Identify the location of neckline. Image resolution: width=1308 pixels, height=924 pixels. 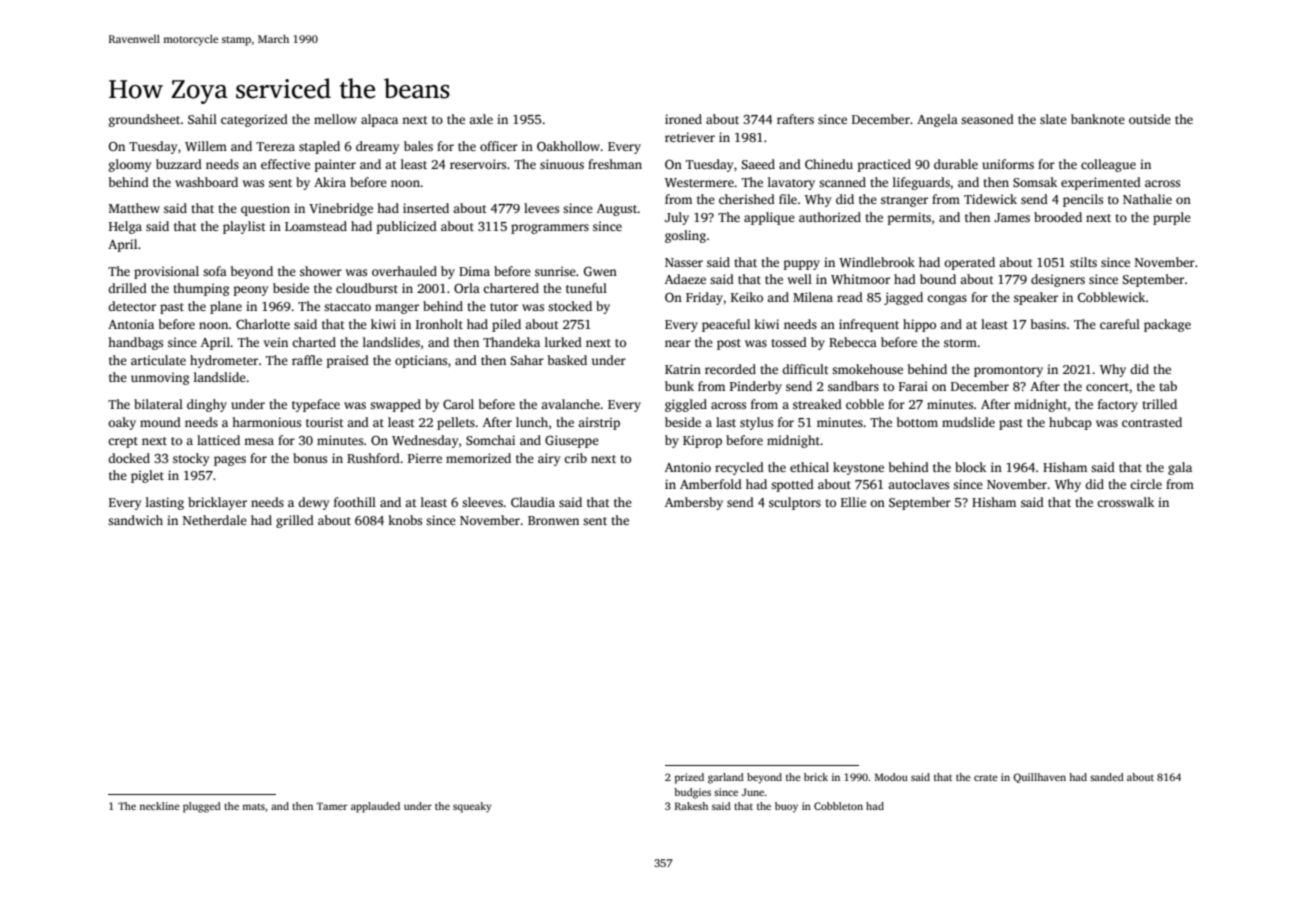
(159, 806).
